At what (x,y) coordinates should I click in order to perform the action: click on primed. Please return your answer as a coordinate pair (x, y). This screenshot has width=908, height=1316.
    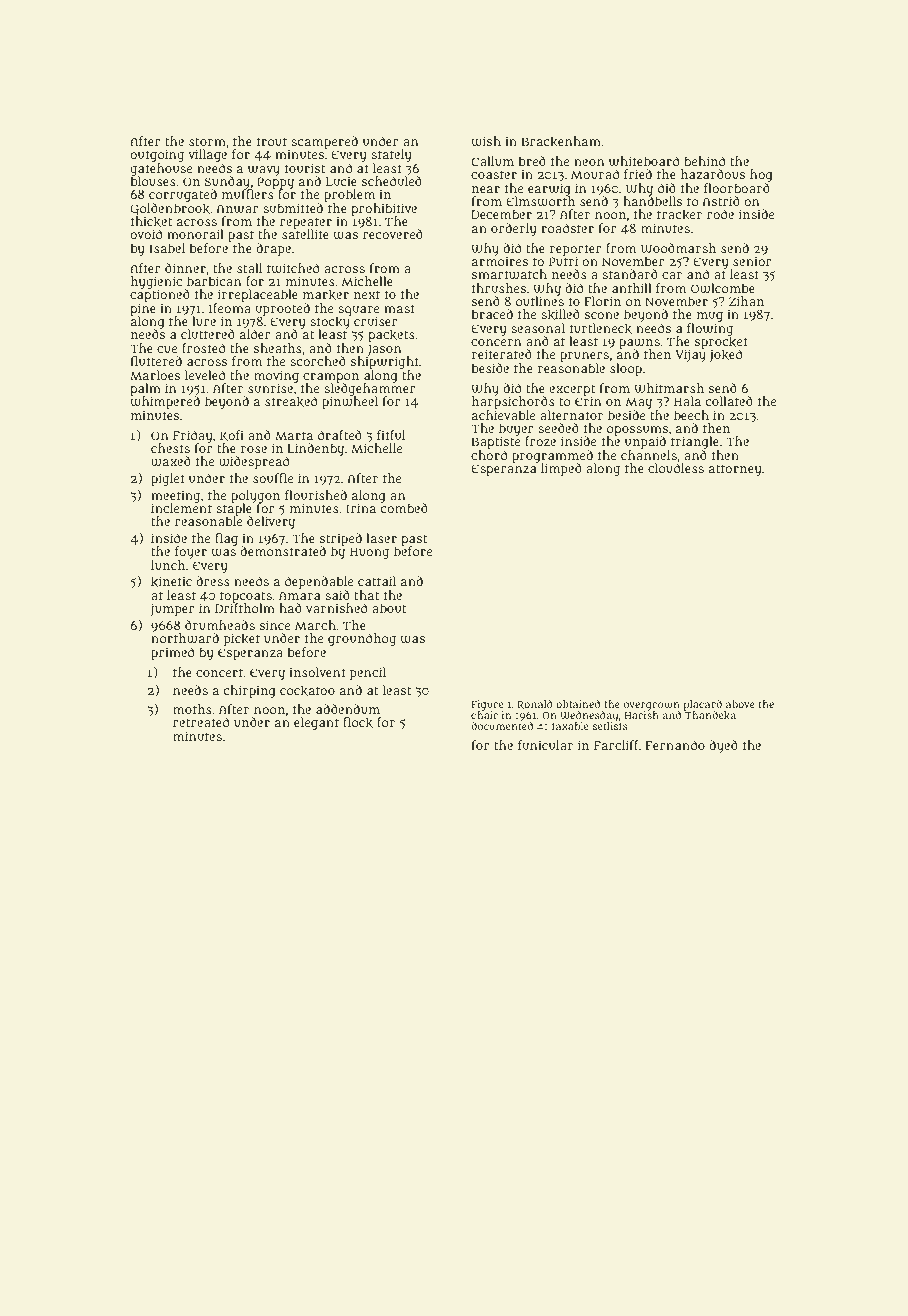
    Looking at the image, I should click on (172, 653).
